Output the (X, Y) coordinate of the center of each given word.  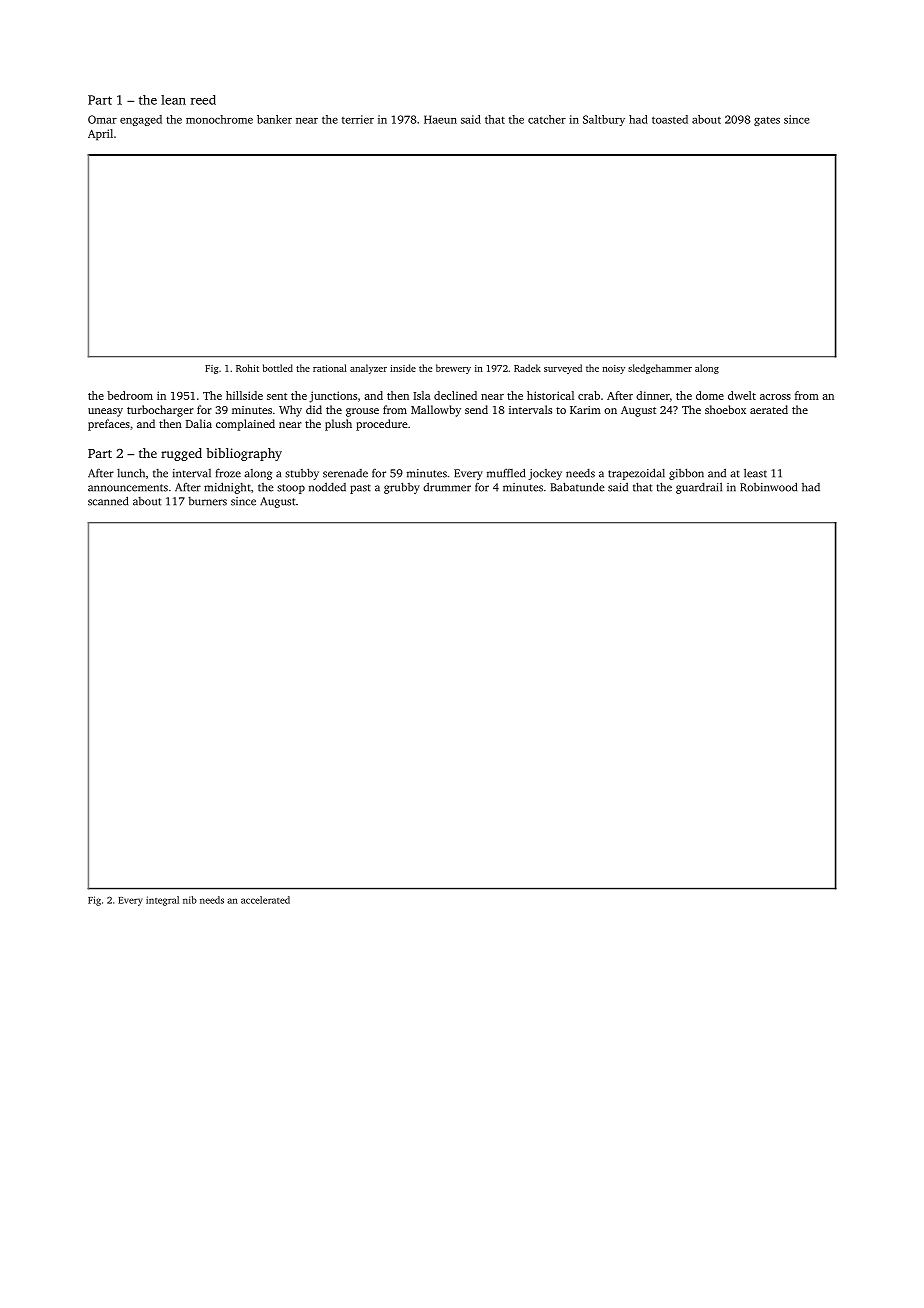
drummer (447, 487)
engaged (141, 120)
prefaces (109, 425)
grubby (402, 488)
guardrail (699, 488)
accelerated (265, 900)
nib (190, 900)
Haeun (440, 119)
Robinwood (768, 487)
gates (767, 121)
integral (162, 901)
